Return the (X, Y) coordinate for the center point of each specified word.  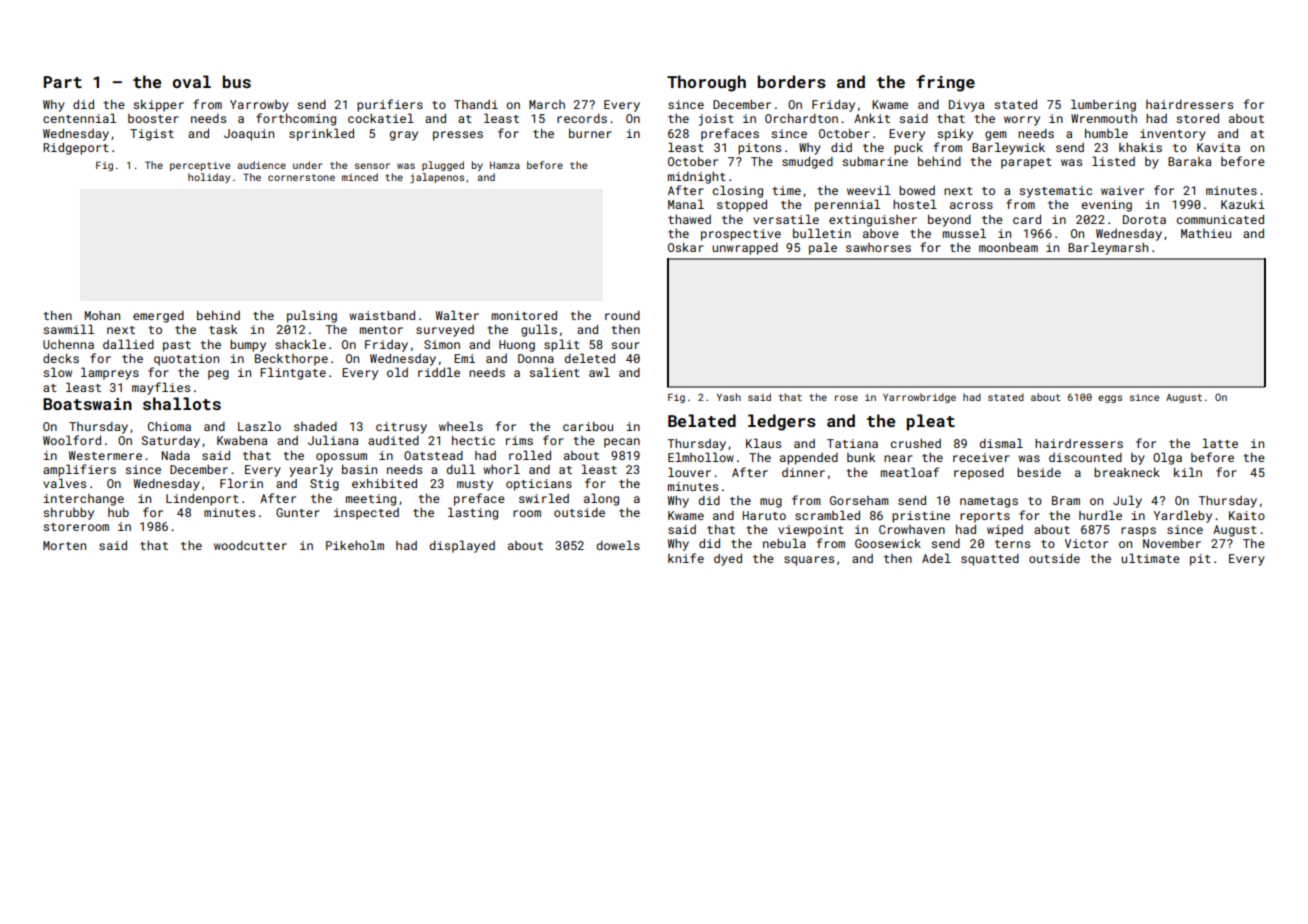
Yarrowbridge (919, 398)
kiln (1188, 472)
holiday (209, 178)
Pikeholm (355, 545)
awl (599, 372)
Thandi (476, 104)
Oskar (686, 247)
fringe (945, 83)
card (1027, 219)
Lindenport (202, 500)
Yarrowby (259, 106)
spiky (955, 135)
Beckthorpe (291, 360)
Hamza (505, 165)
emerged (158, 317)
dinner (803, 472)
